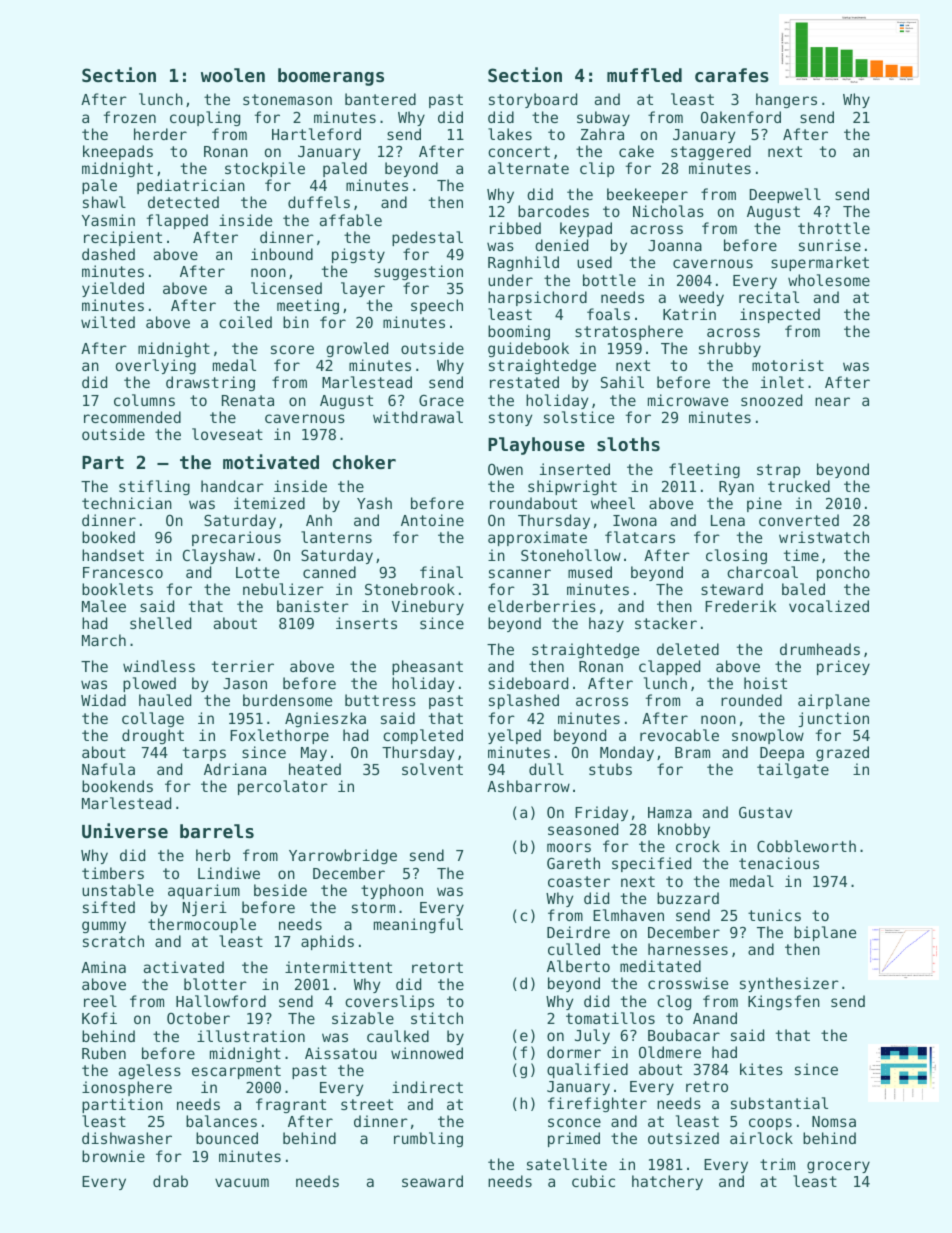  What do you see at coordinates (784, 1002) in the screenshot?
I see `Kingsfen` at bounding box center [784, 1002].
